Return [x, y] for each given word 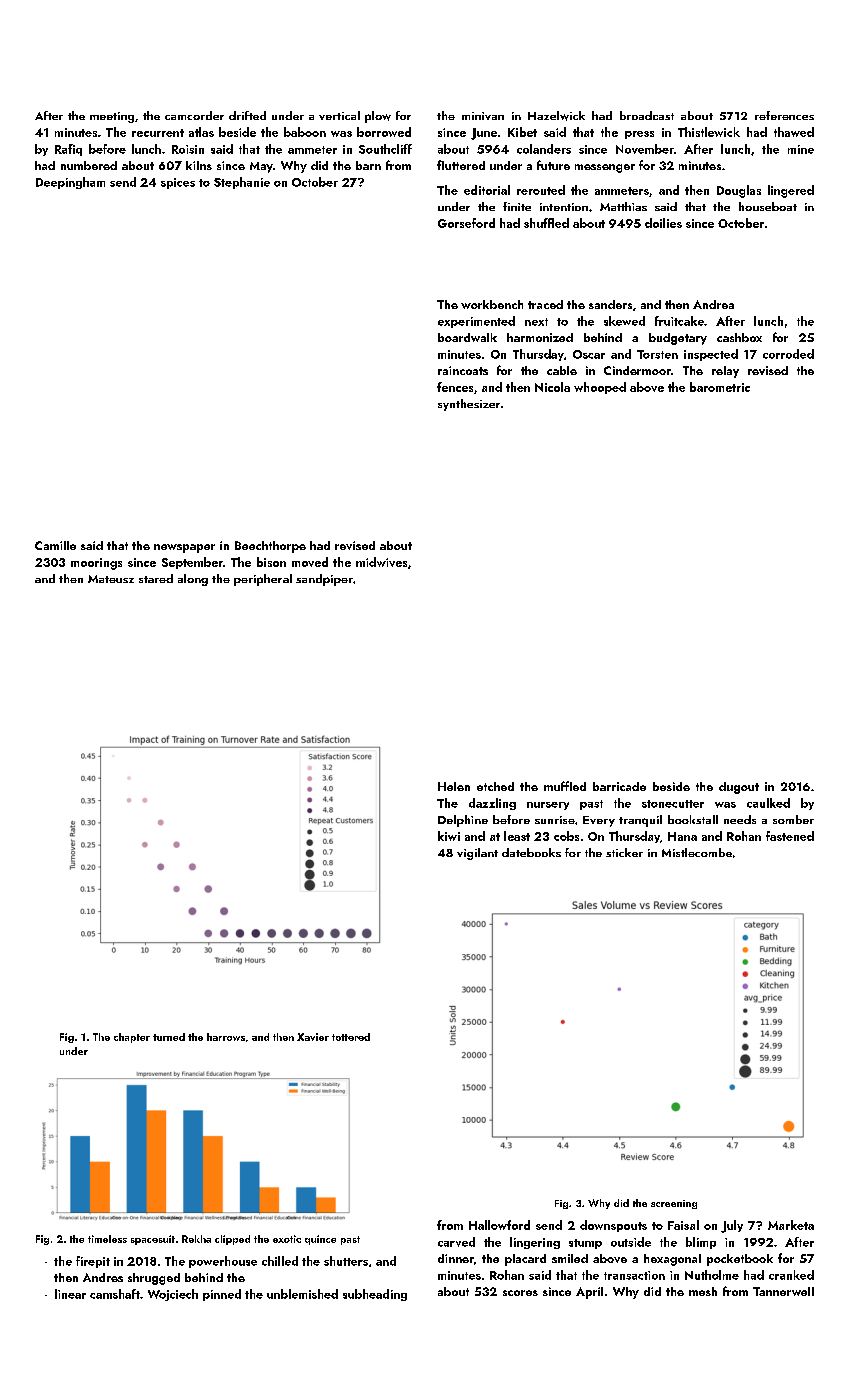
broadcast [647, 115]
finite [517, 206]
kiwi [449, 836]
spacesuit [153, 1240]
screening [674, 1204]
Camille [55, 545]
